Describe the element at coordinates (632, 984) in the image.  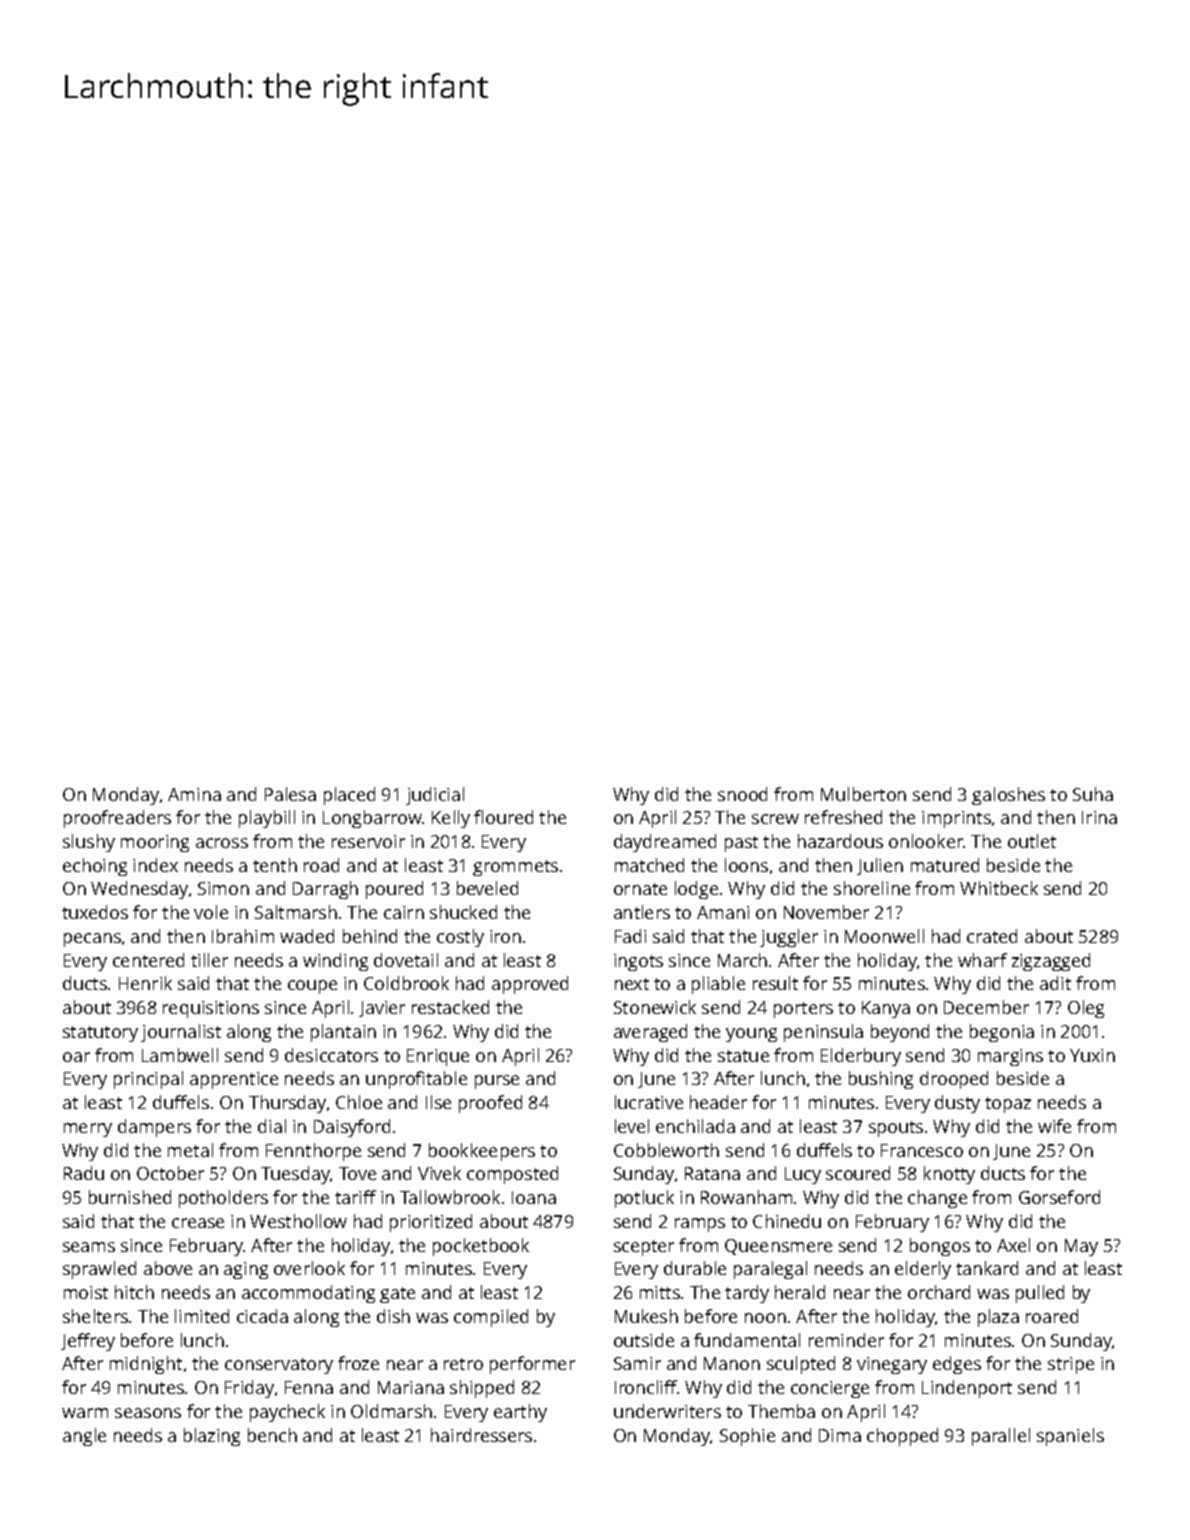
I see `next` at that location.
